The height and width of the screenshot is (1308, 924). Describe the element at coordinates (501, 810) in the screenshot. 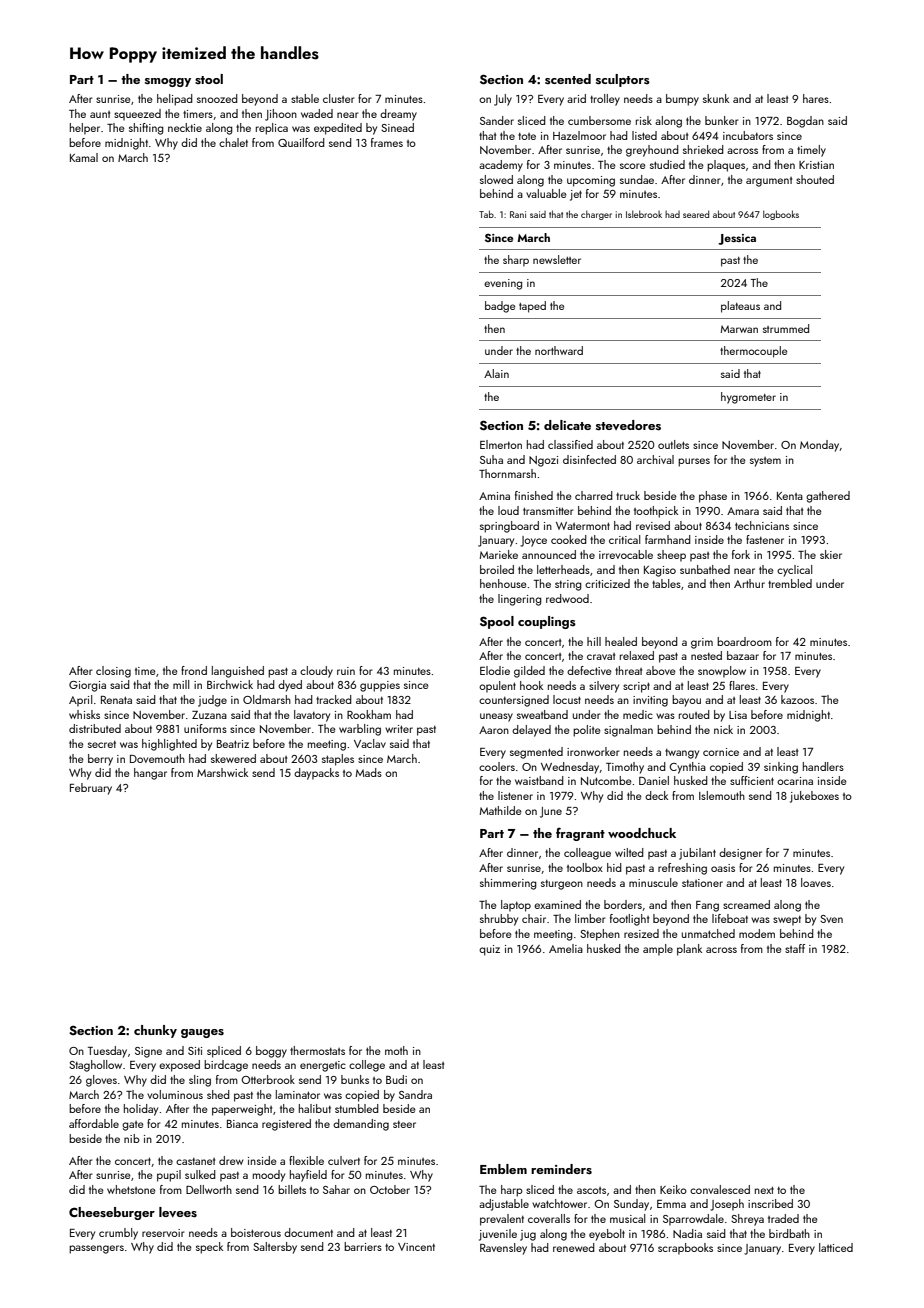

I see `Mathilde` at that location.
